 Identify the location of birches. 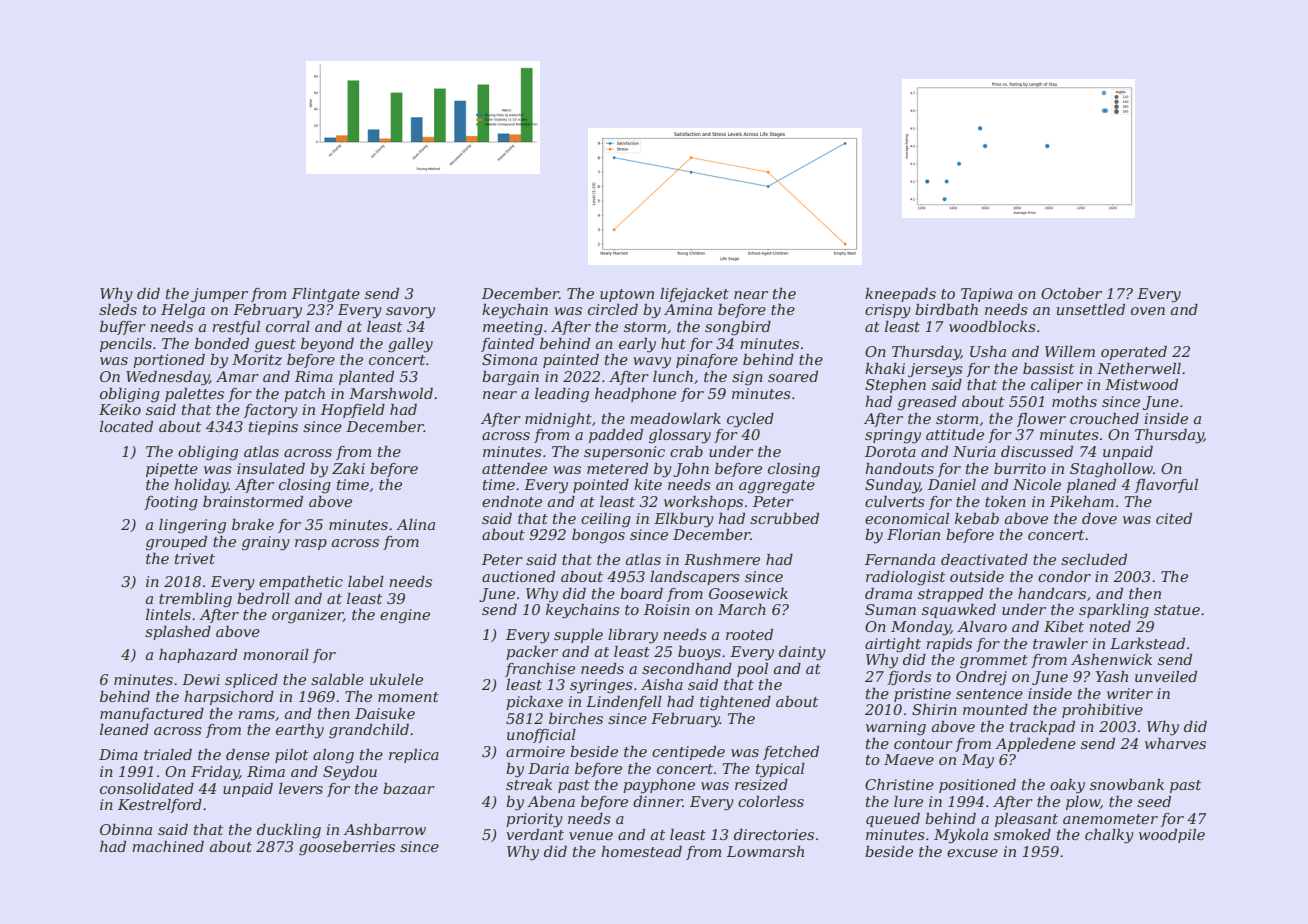
(576, 718).
